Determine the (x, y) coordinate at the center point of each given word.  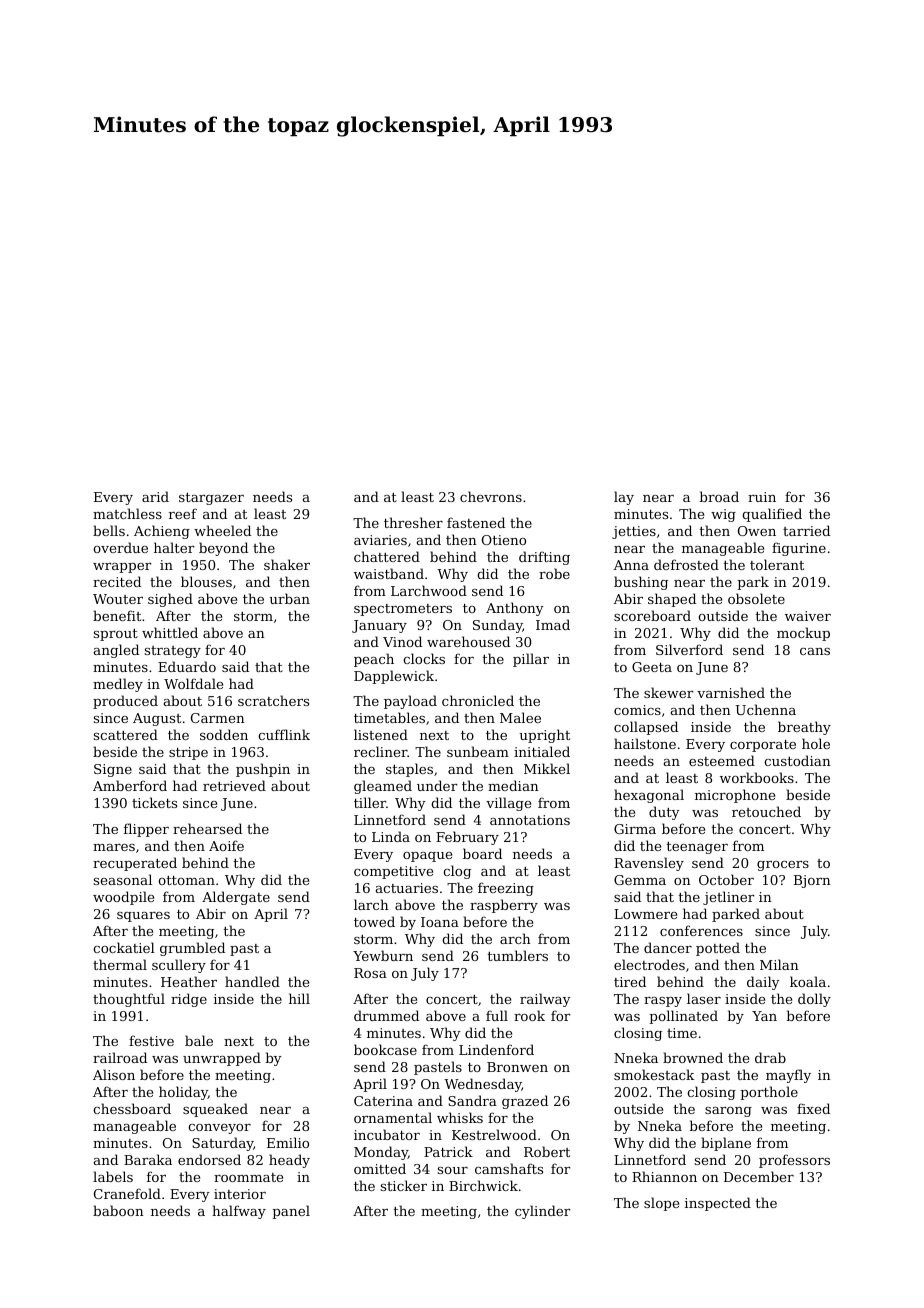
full (497, 1015)
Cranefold (127, 1193)
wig (723, 515)
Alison (114, 1074)
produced (125, 702)
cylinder (542, 1212)
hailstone (645, 743)
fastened (476, 522)
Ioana (440, 922)
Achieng (162, 532)
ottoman (186, 880)
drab (770, 1057)
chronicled (478, 700)
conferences (701, 930)
